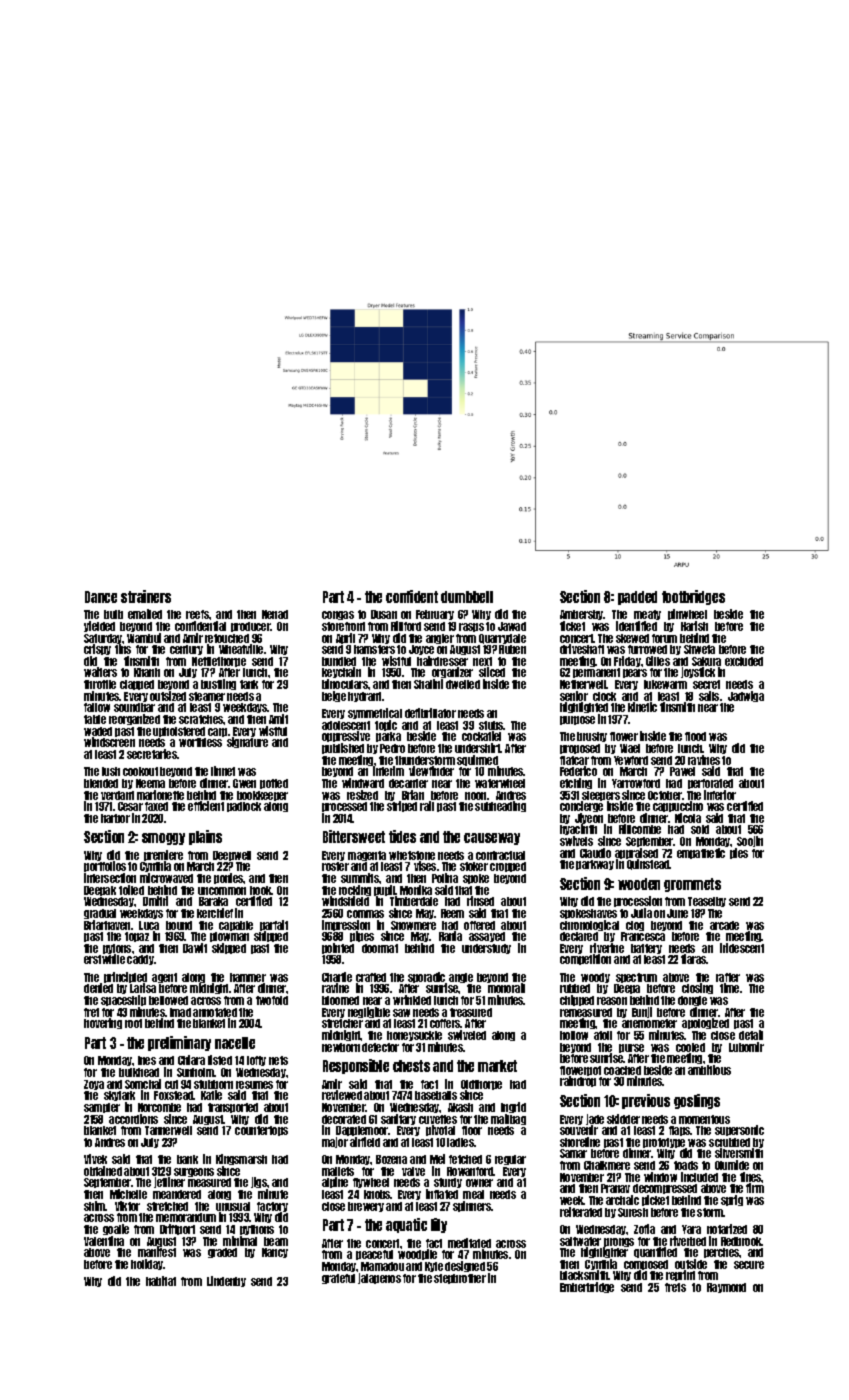 This image has width=849, height=1400. Describe the element at coordinates (146, 596) in the image. I see `strainers` at that location.
